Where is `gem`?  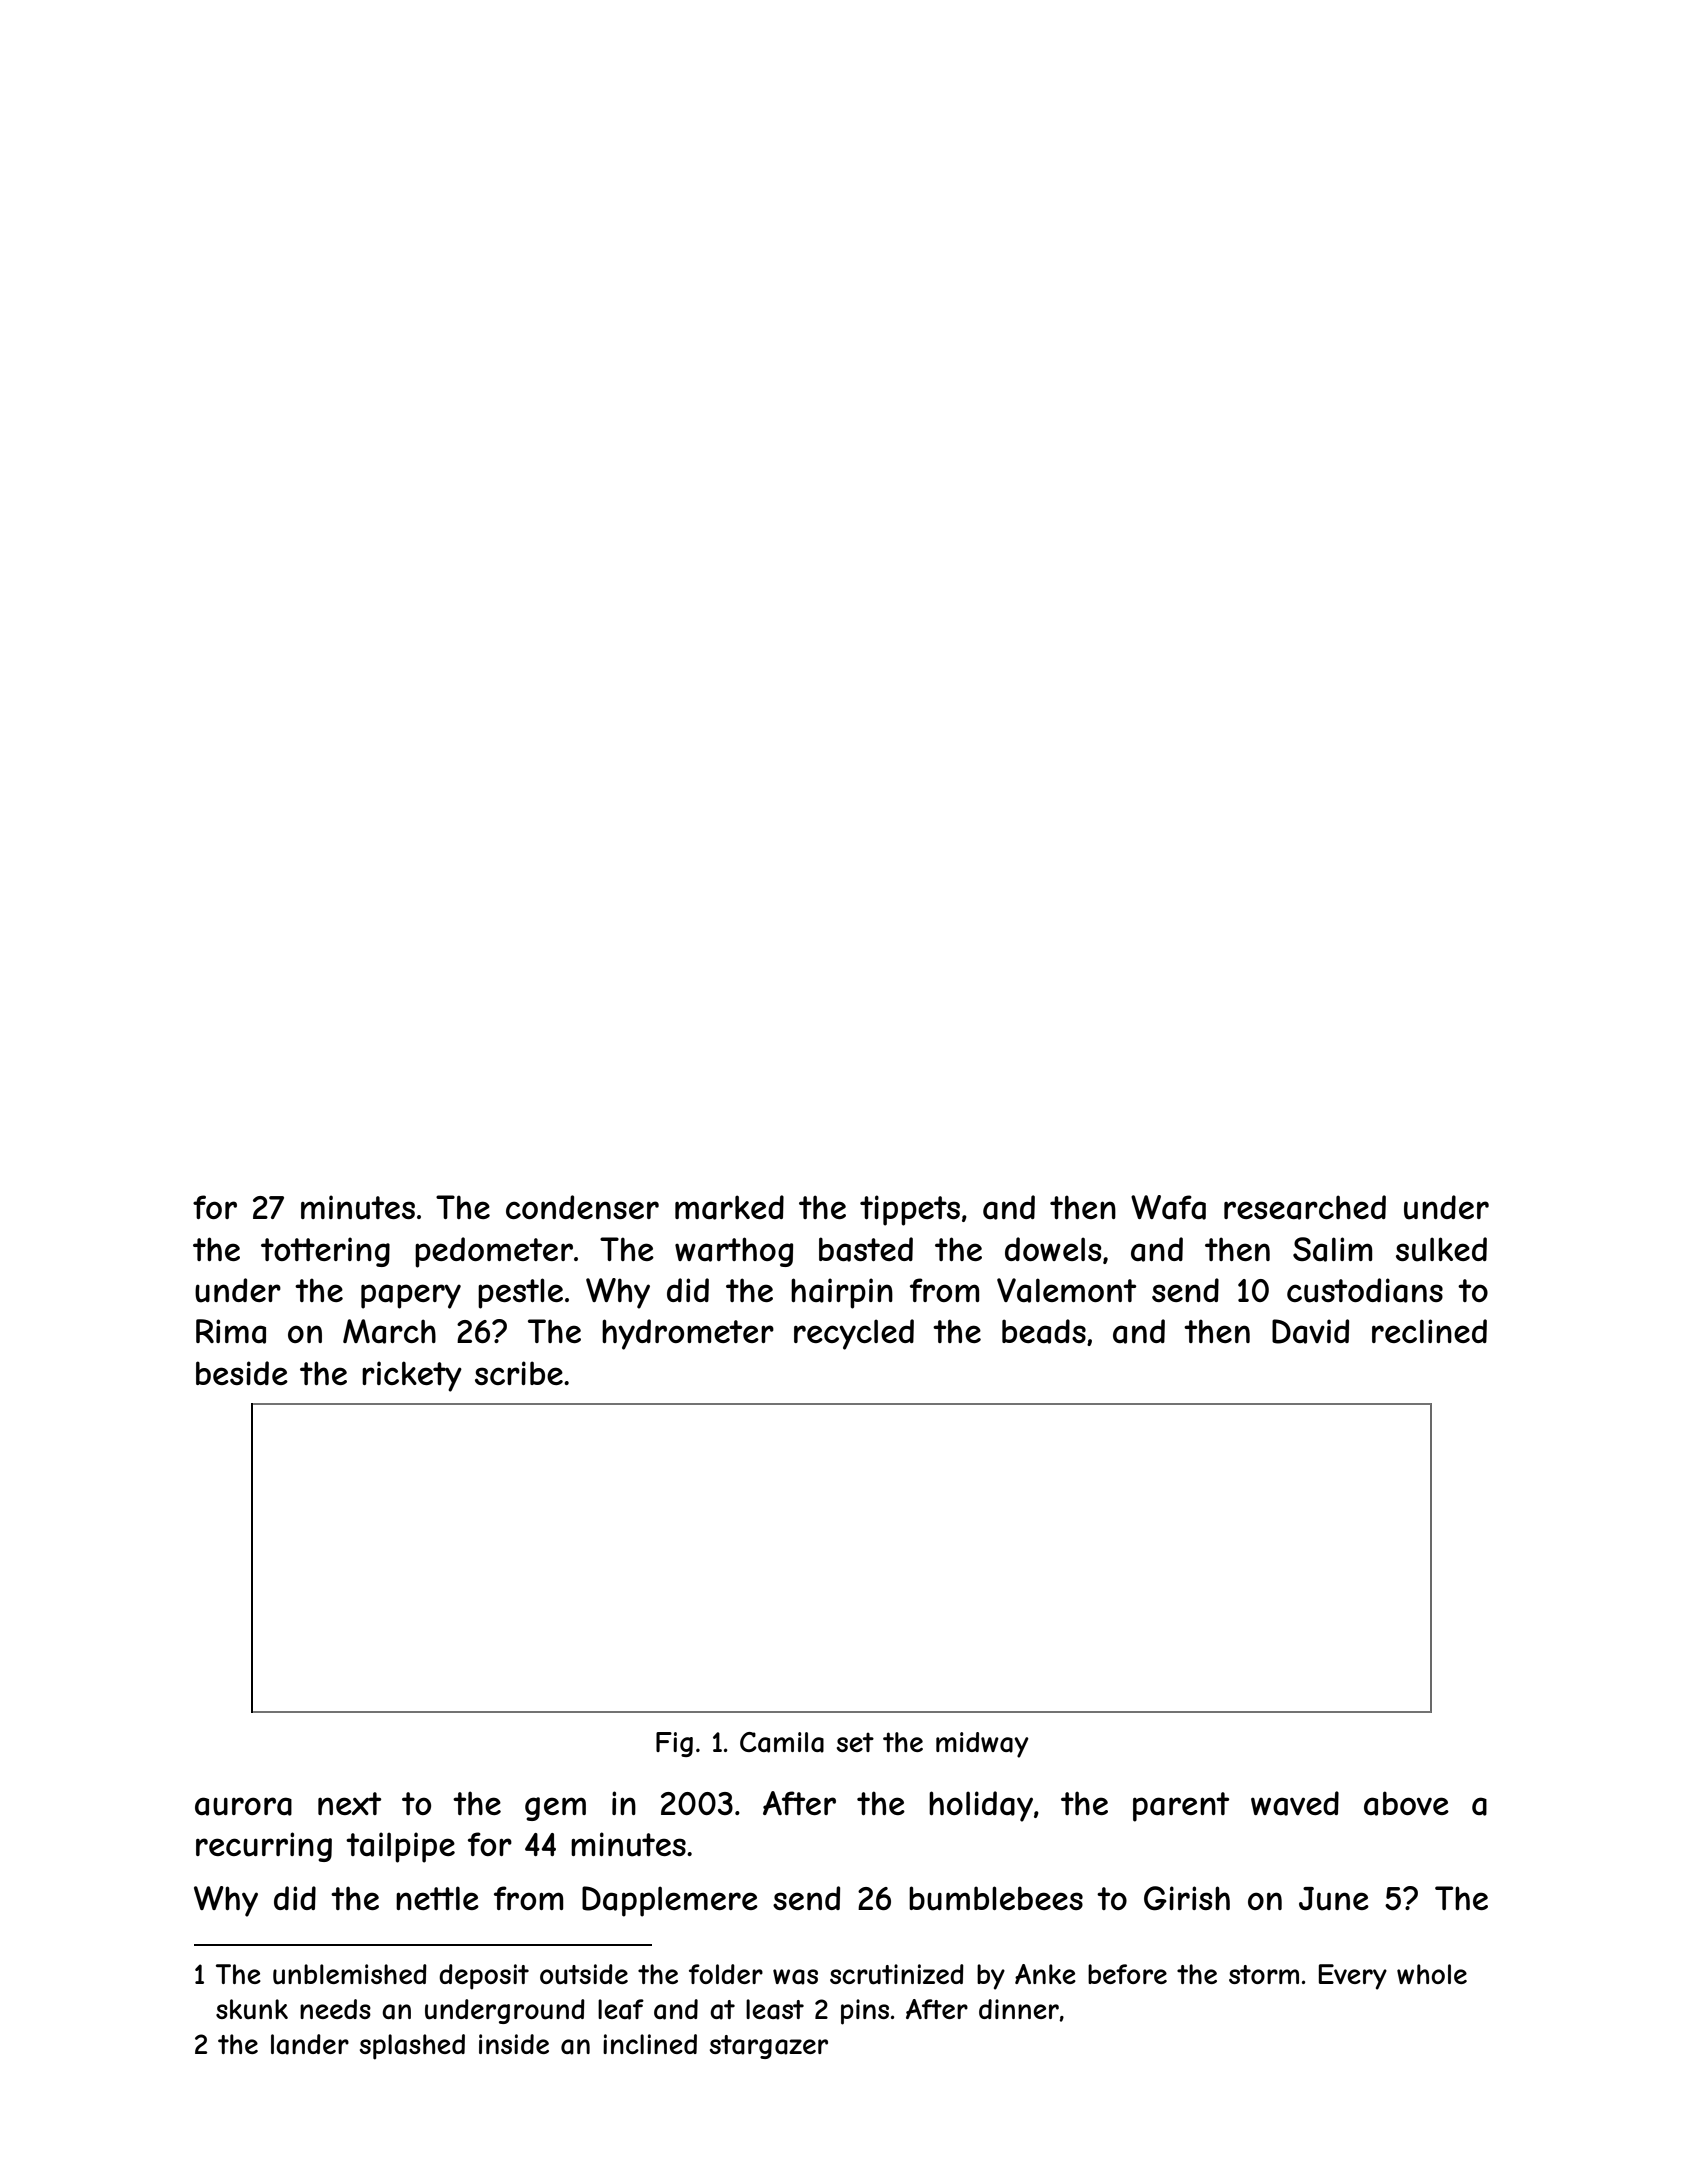
gem is located at coordinates (555, 1809).
